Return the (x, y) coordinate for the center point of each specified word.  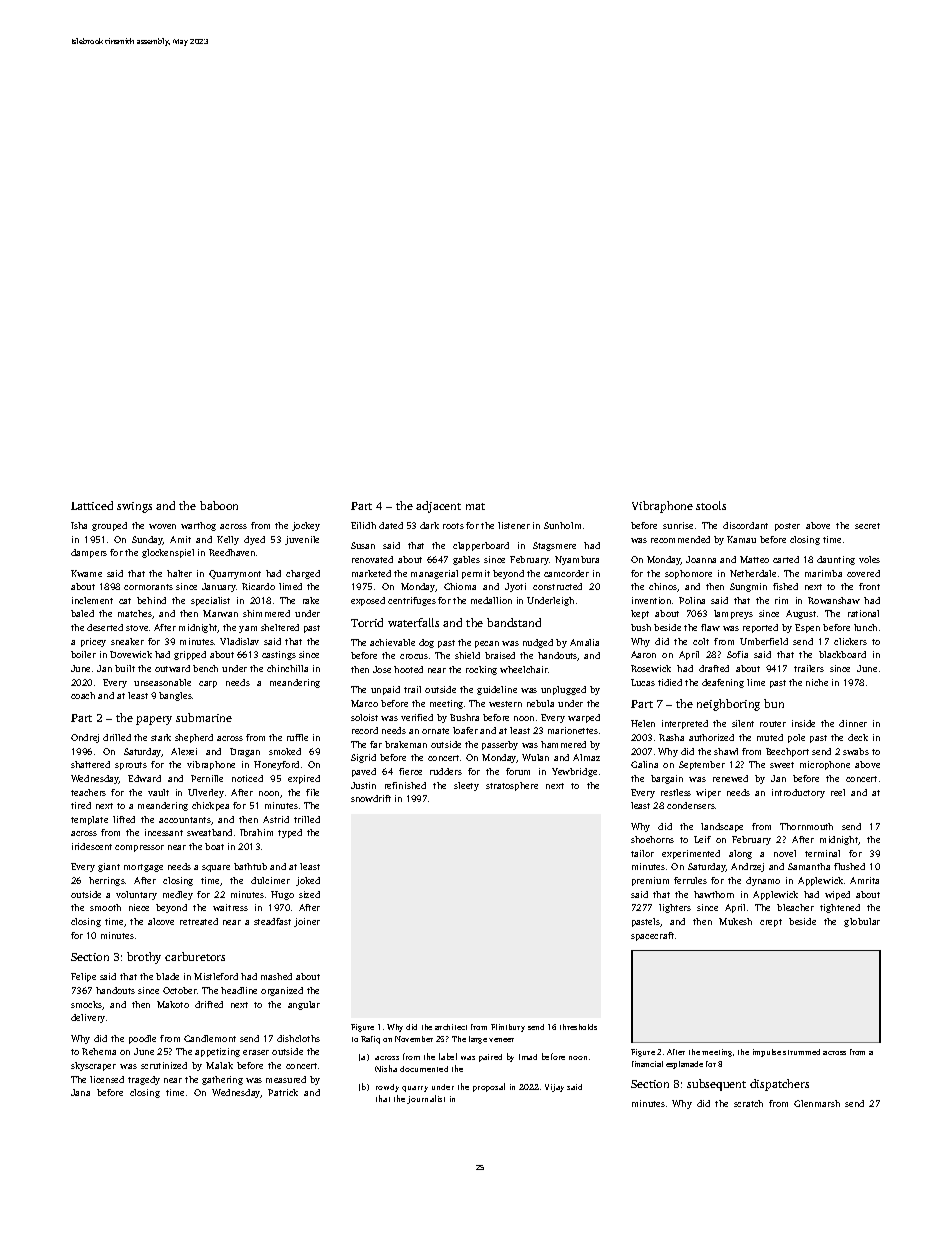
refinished (405, 785)
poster (787, 527)
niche (817, 682)
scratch (748, 1103)
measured (286, 1079)
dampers (89, 553)
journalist (426, 1099)
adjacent (438, 507)
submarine (204, 717)
